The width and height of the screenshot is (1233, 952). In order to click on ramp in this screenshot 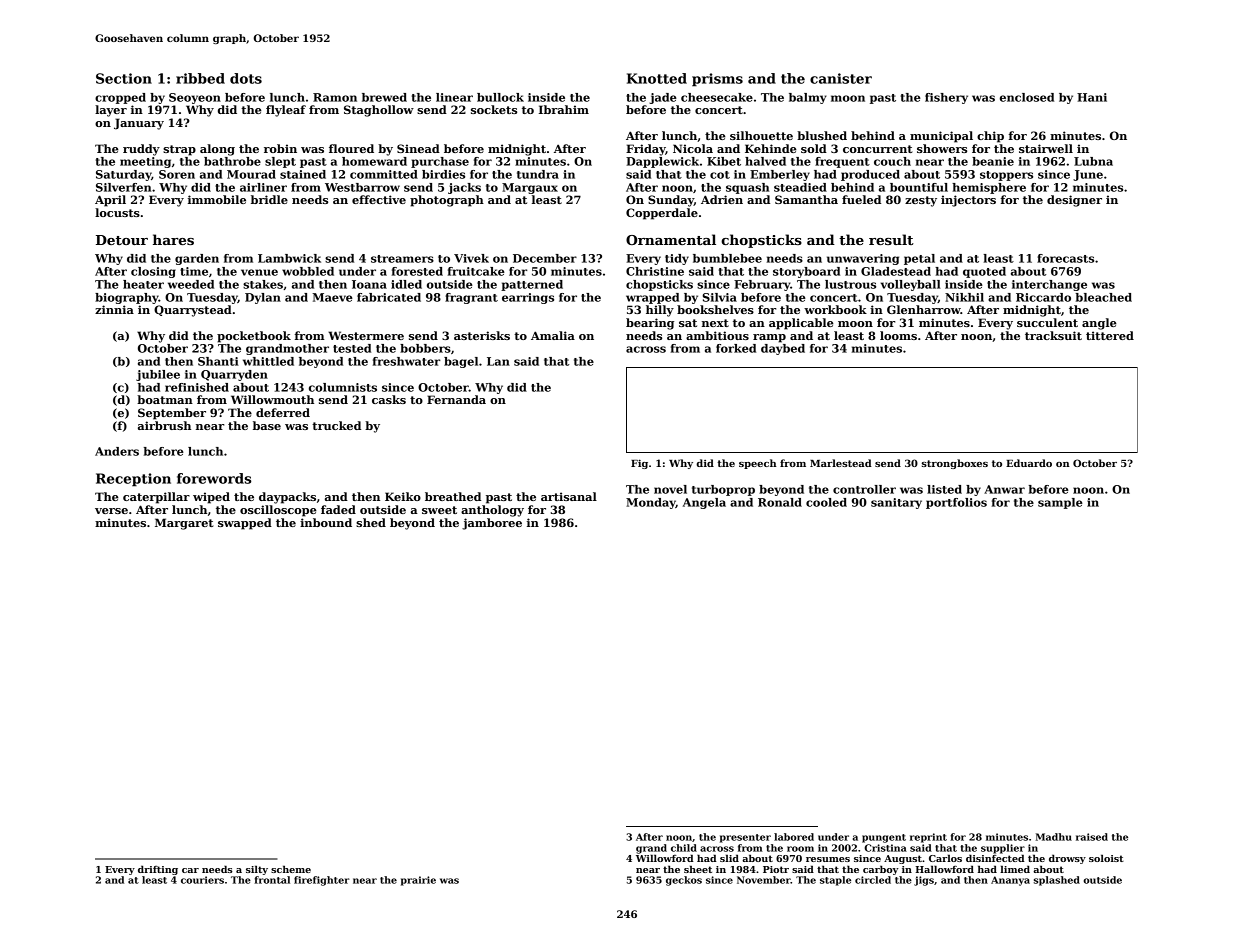, I will do `click(769, 338)`.
